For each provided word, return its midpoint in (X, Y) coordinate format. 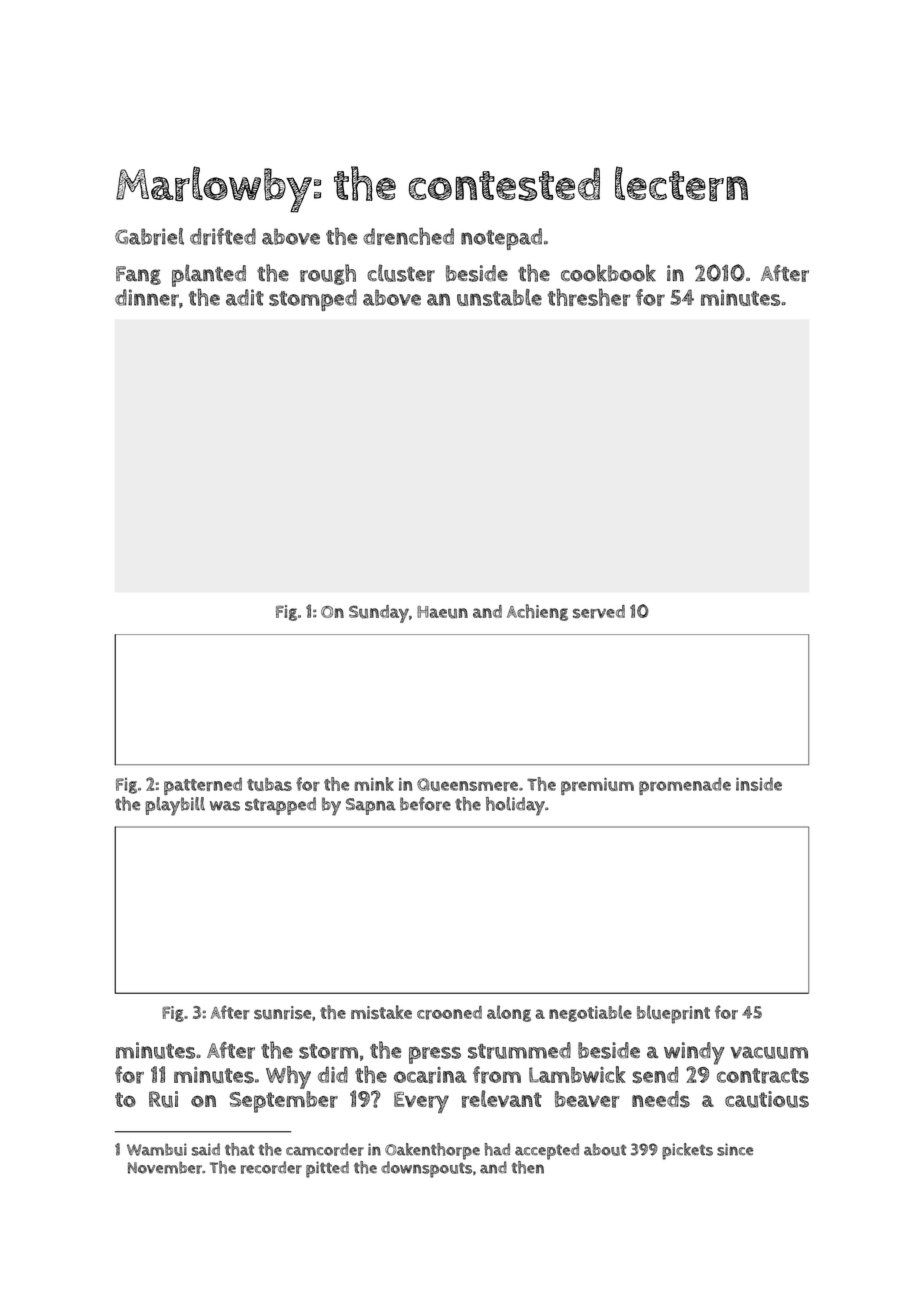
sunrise (282, 1013)
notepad (501, 239)
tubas (269, 784)
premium (597, 786)
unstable (499, 297)
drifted (223, 236)
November (165, 1167)
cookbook (608, 273)
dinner (147, 297)
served (599, 612)
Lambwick (577, 1074)
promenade (685, 786)
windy (694, 1053)
